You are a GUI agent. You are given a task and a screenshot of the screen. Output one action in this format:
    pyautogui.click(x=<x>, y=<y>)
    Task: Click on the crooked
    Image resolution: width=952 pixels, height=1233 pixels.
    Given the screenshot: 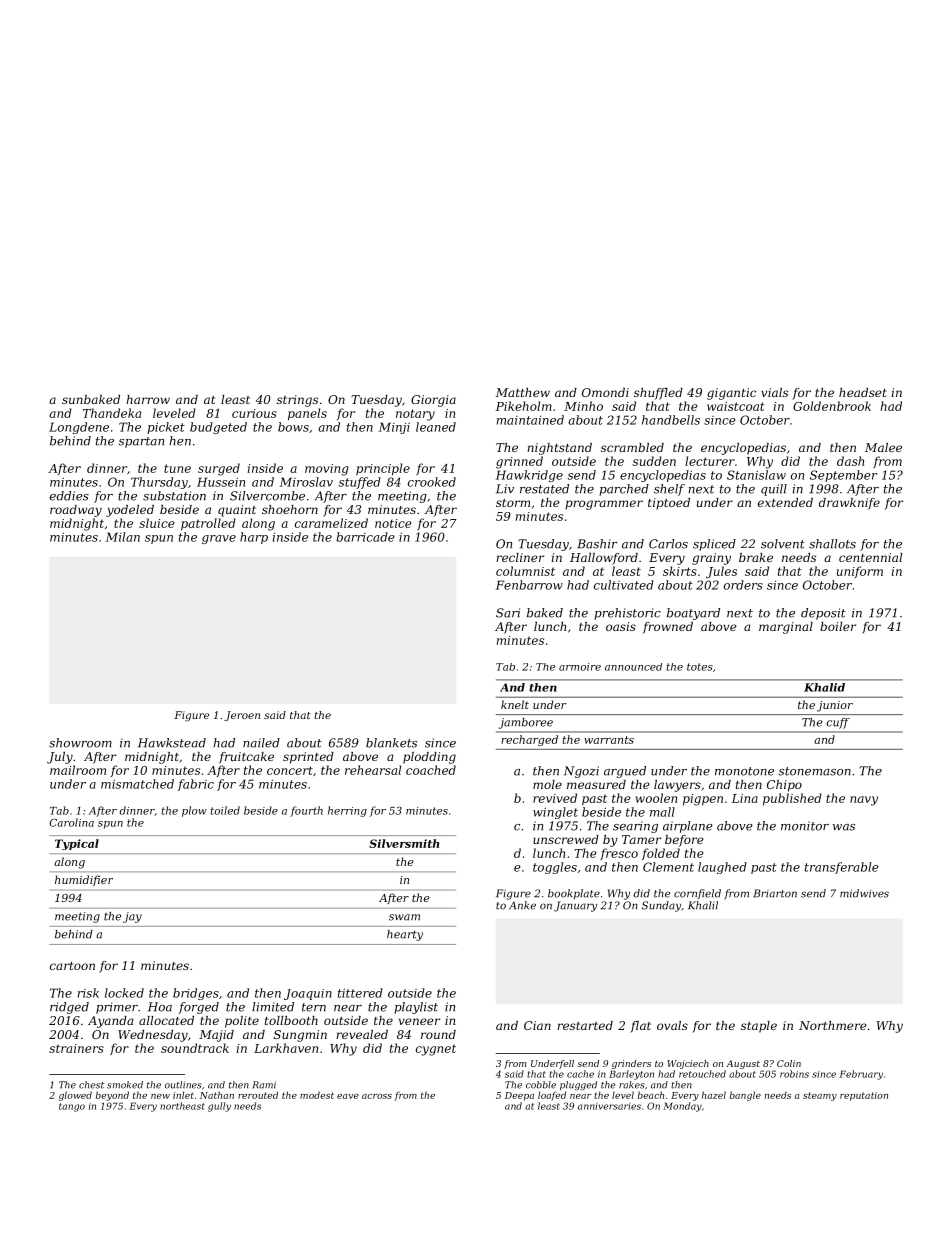 What is the action you would take?
    pyautogui.click(x=432, y=482)
